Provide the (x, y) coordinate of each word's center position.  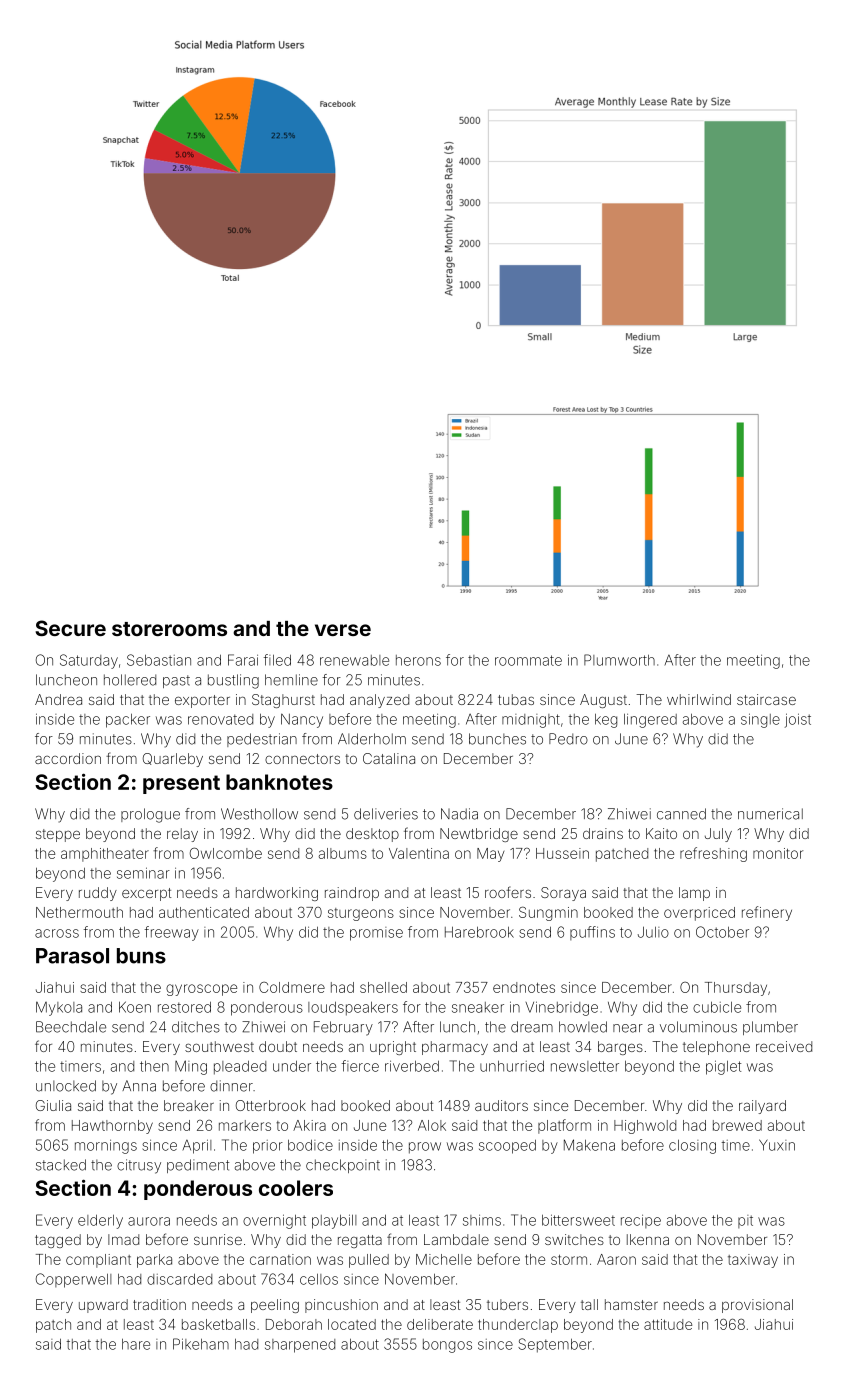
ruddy (98, 894)
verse (343, 630)
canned (681, 814)
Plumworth (619, 660)
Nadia (459, 814)
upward (103, 1306)
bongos (447, 1346)
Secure (70, 628)
